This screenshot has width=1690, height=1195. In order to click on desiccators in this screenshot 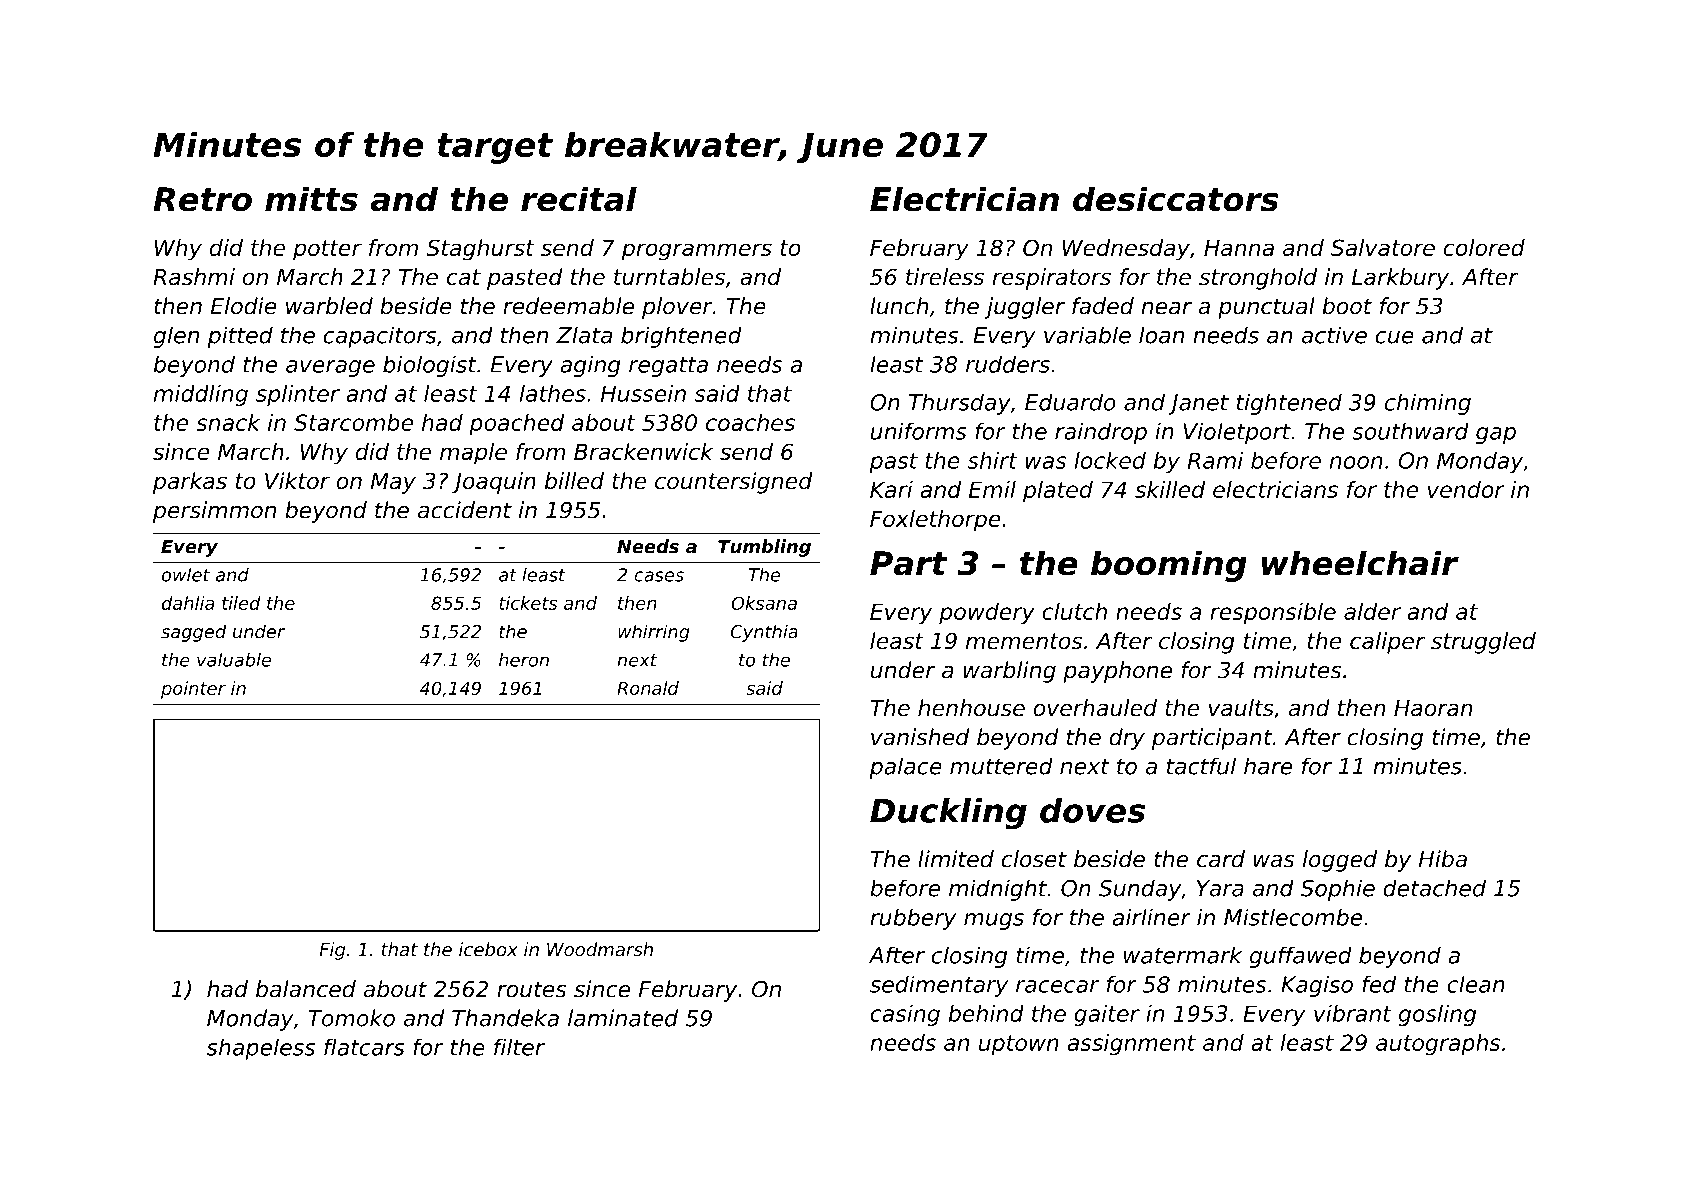, I will do `click(1176, 199)`.
